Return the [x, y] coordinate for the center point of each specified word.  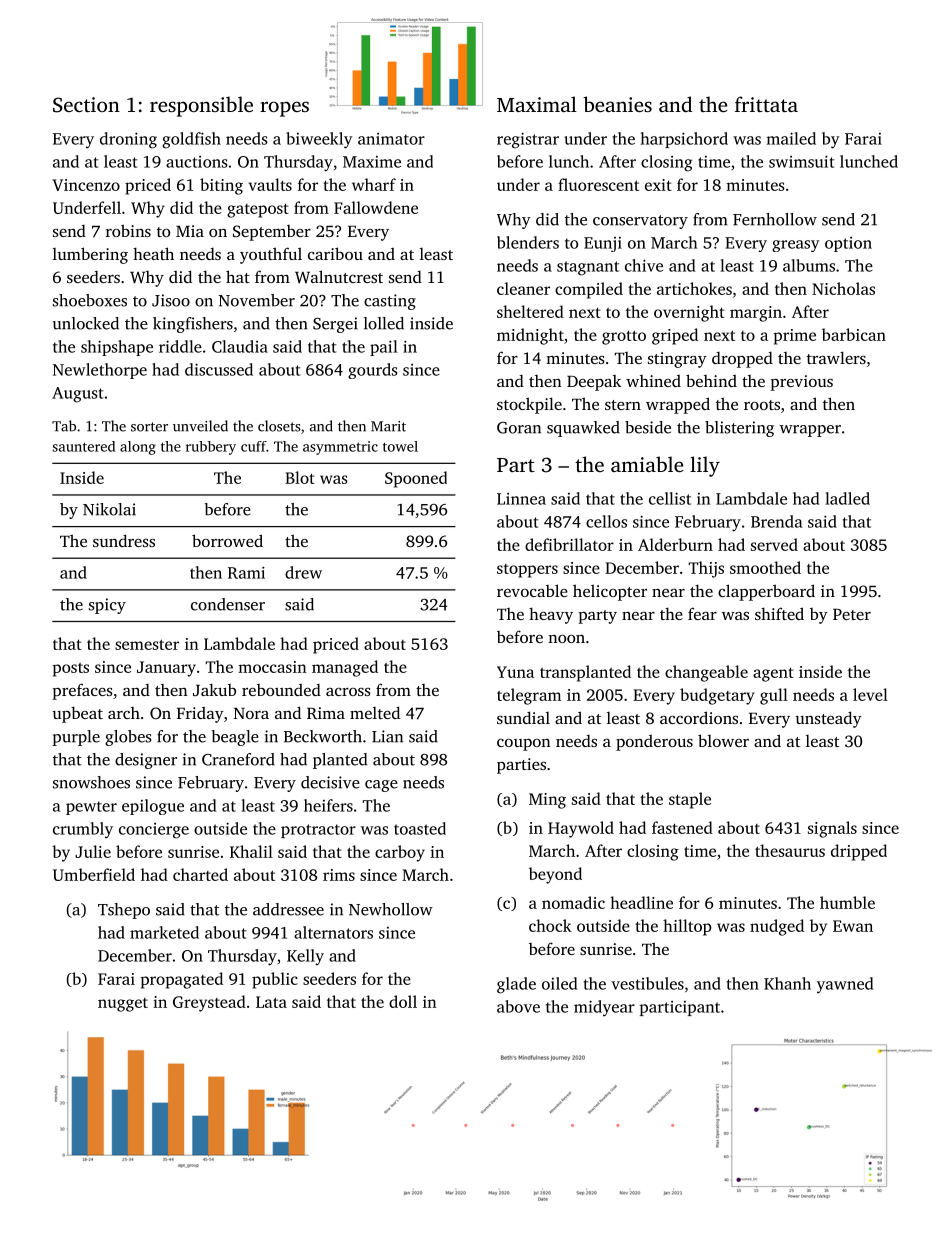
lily [705, 466]
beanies [617, 104]
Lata [271, 1002]
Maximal [537, 104]
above [518, 1006]
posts [71, 670]
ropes [284, 109]
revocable [532, 590]
